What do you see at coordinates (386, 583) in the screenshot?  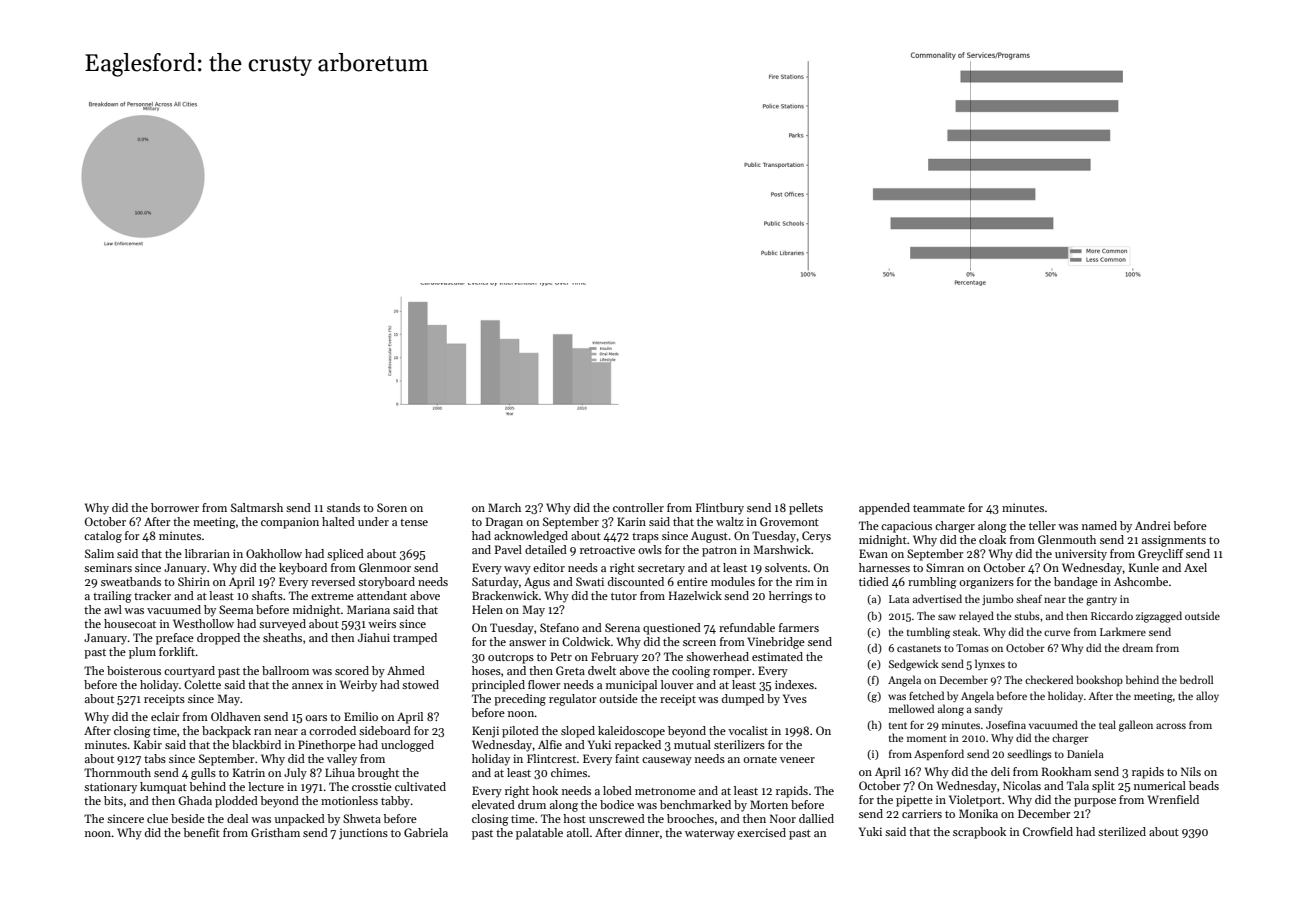 I see `storyboard` at bounding box center [386, 583].
